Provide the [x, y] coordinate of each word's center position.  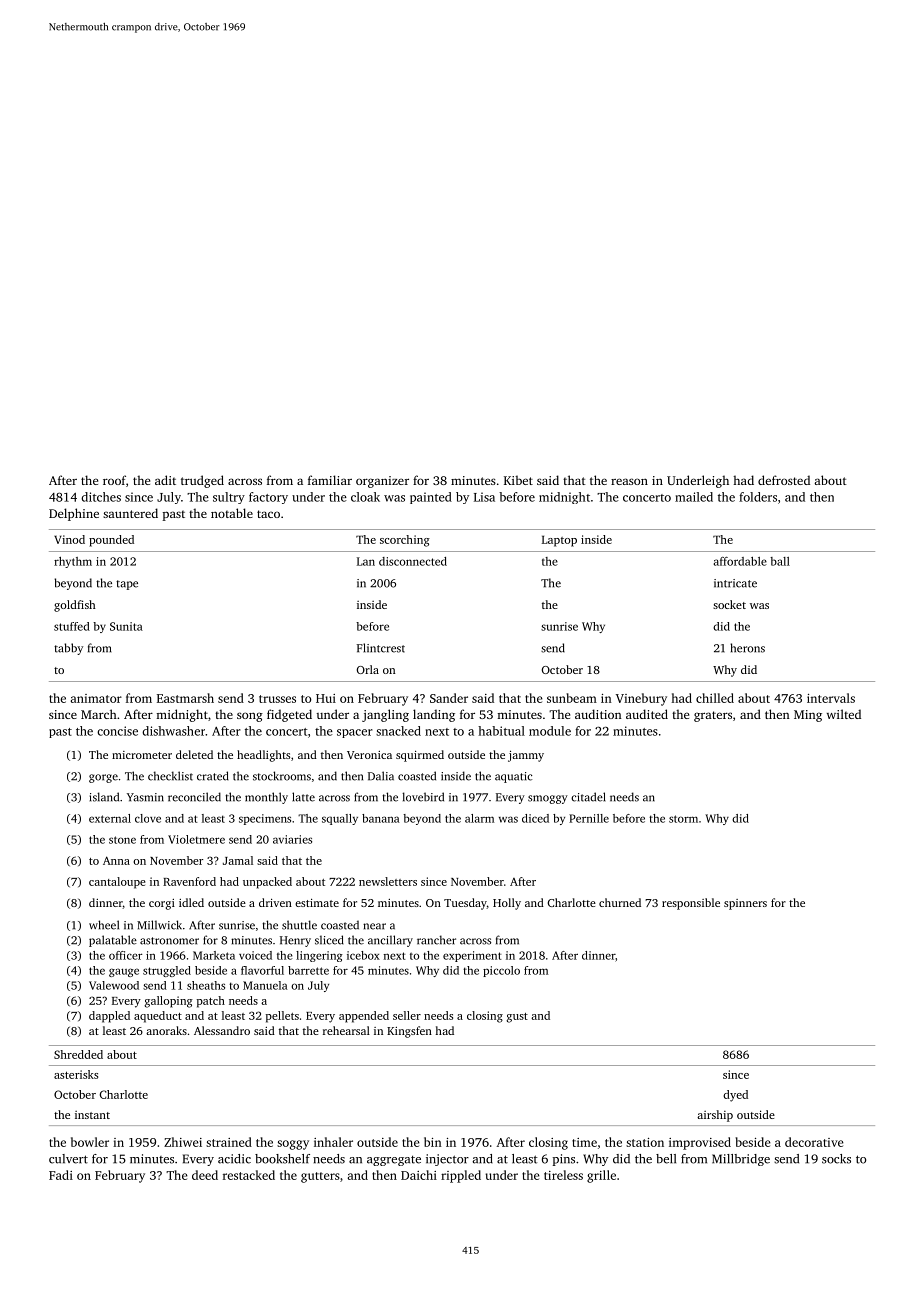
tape [127, 585]
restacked [249, 1175]
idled [191, 902]
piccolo [501, 971]
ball [780, 561]
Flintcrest [381, 648]
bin [433, 1142]
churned [620, 902]
